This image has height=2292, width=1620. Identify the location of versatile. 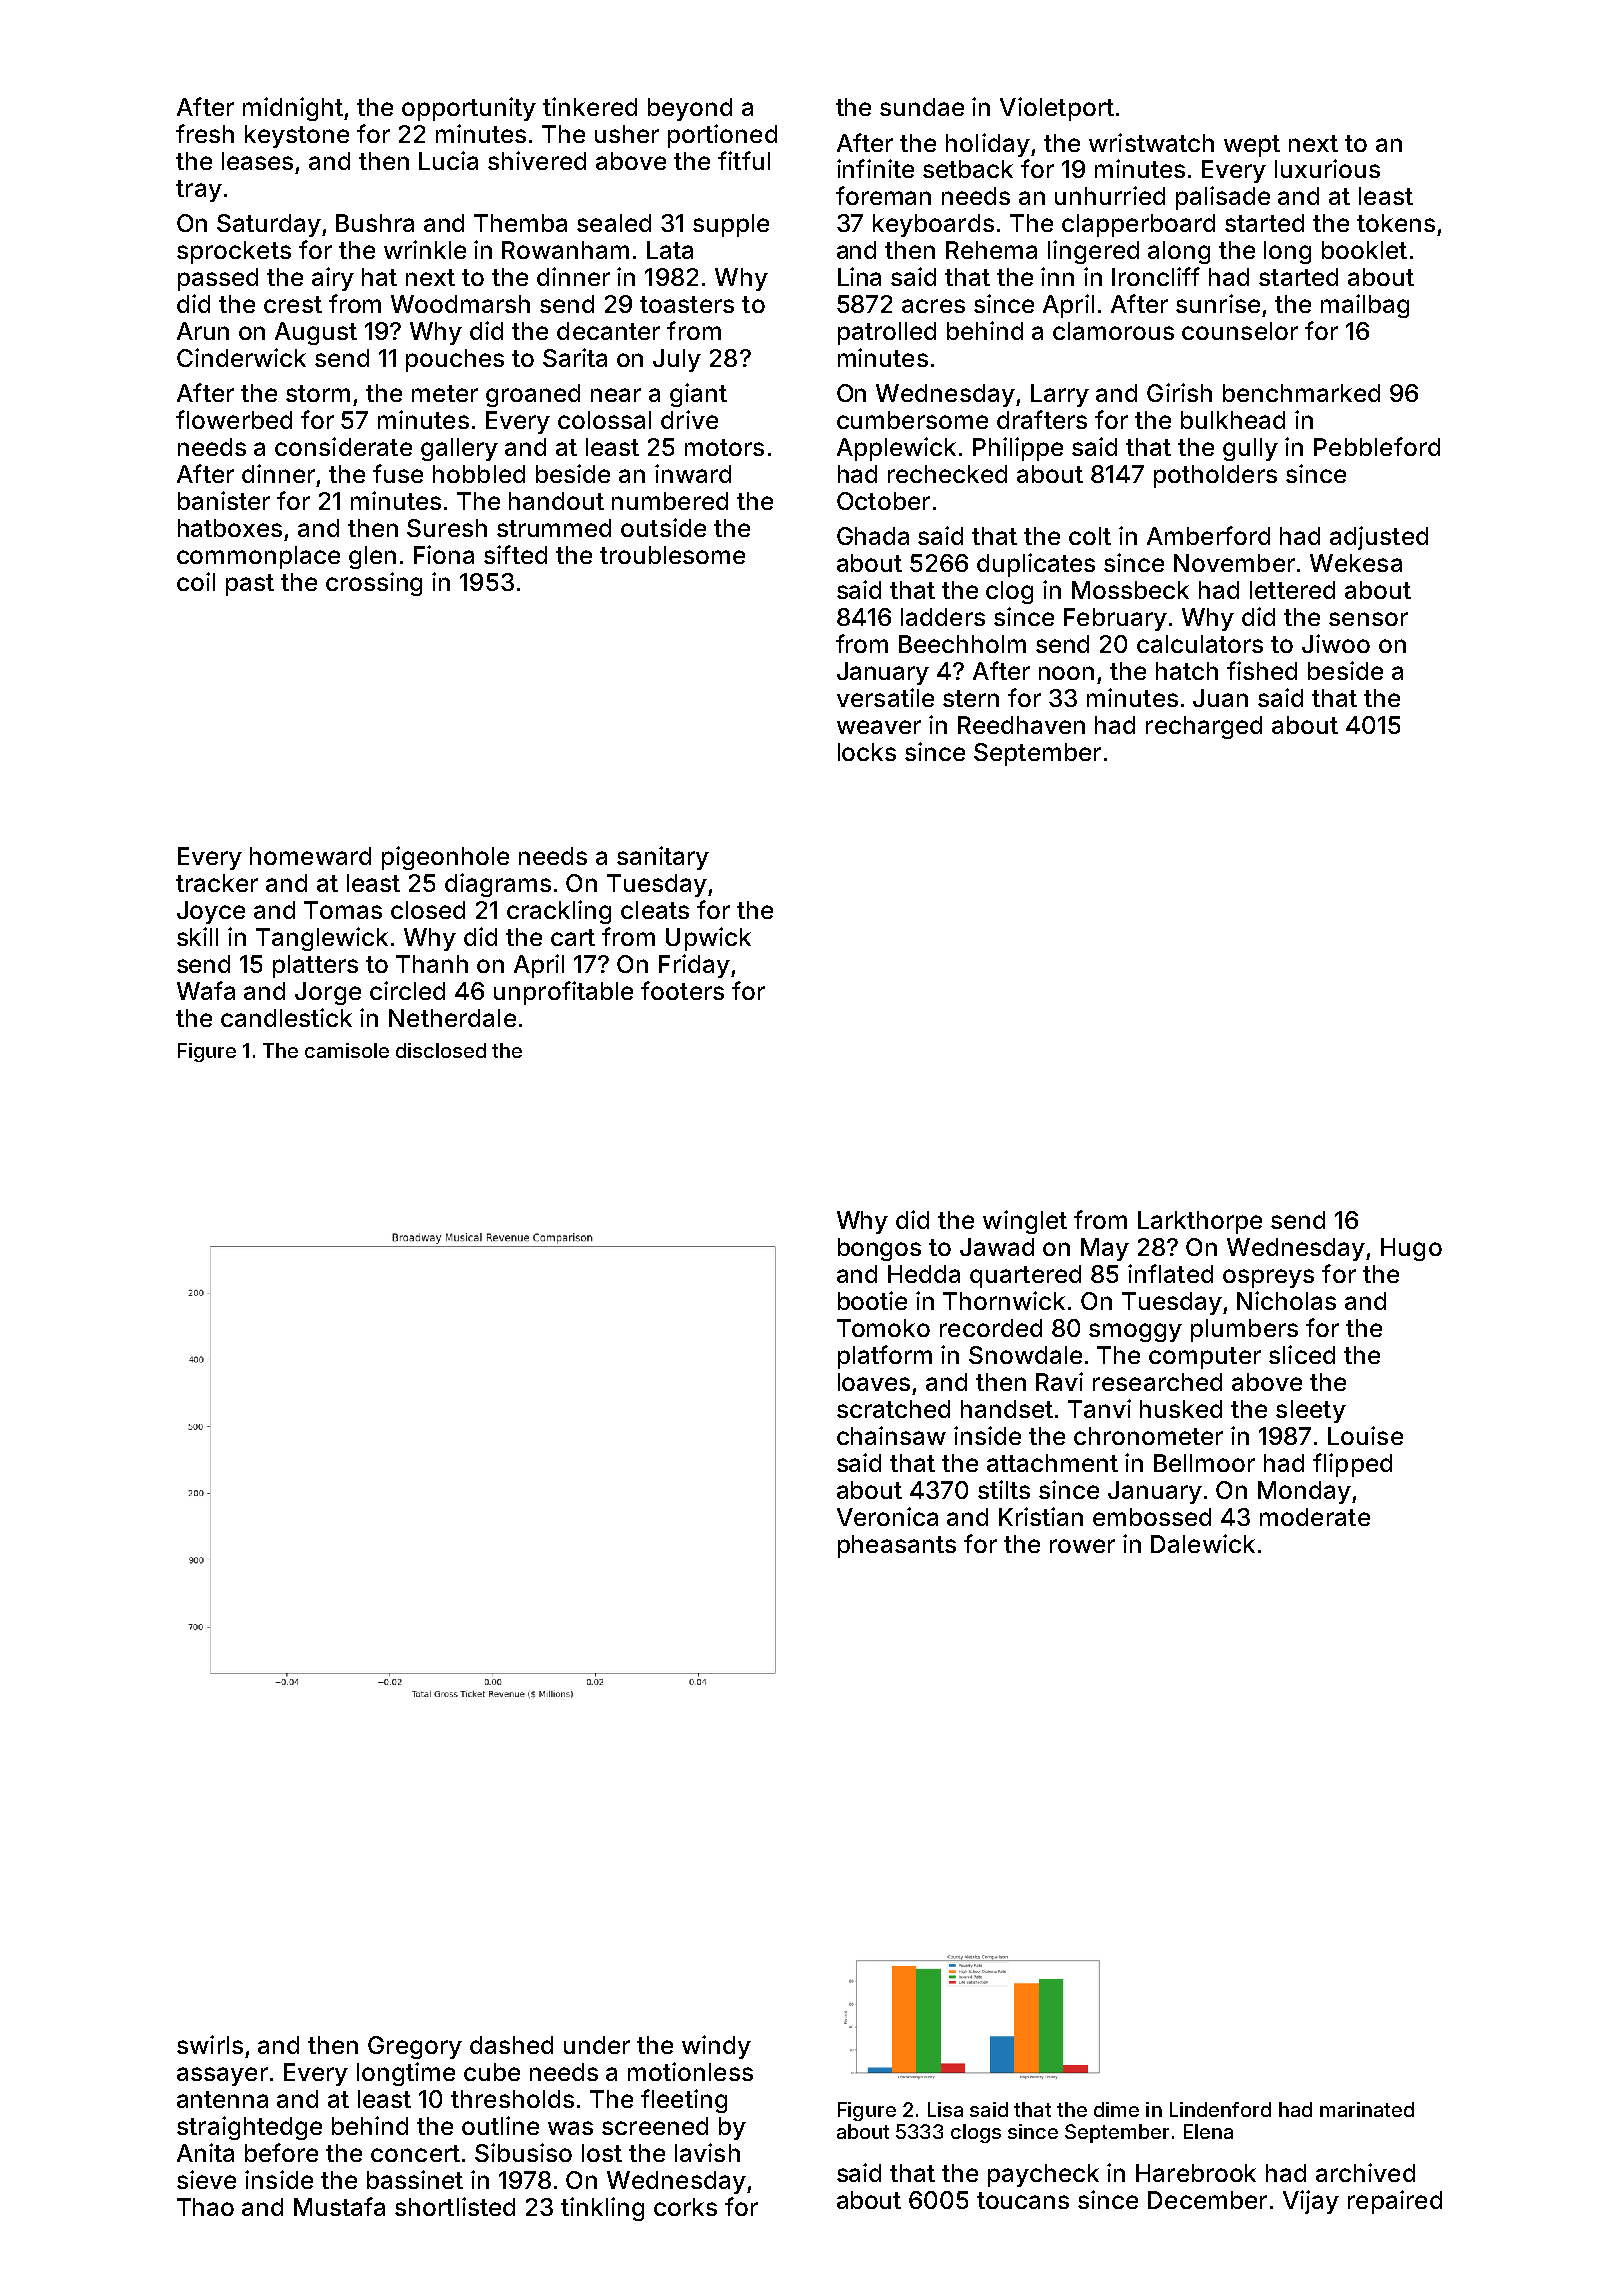
(885, 697).
